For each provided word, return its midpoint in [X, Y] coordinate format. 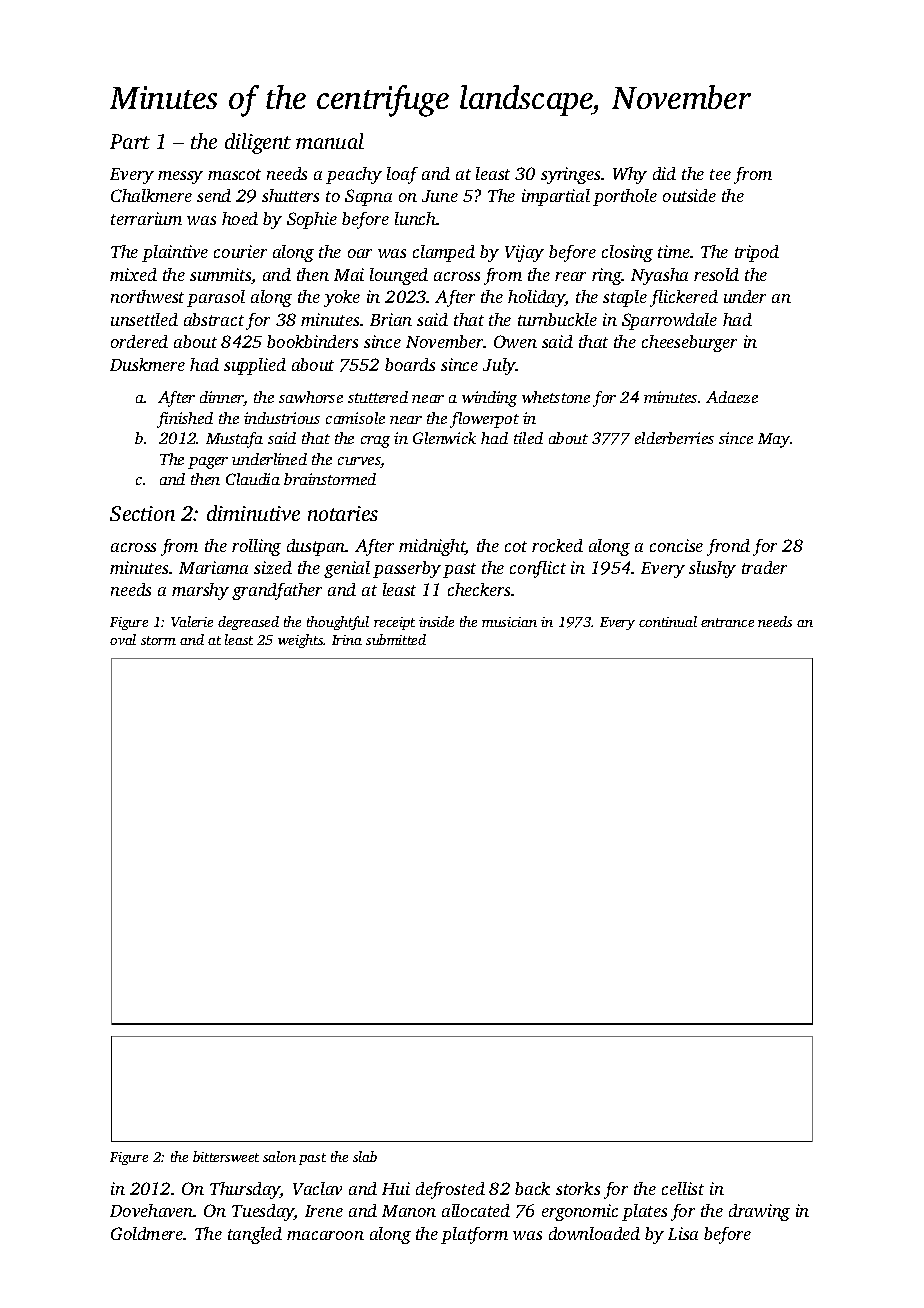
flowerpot [484, 420]
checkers [479, 589]
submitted [396, 639]
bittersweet [226, 1156]
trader [764, 567]
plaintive [175, 253]
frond [728, 547]
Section [142, 513]
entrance [727, 622]
